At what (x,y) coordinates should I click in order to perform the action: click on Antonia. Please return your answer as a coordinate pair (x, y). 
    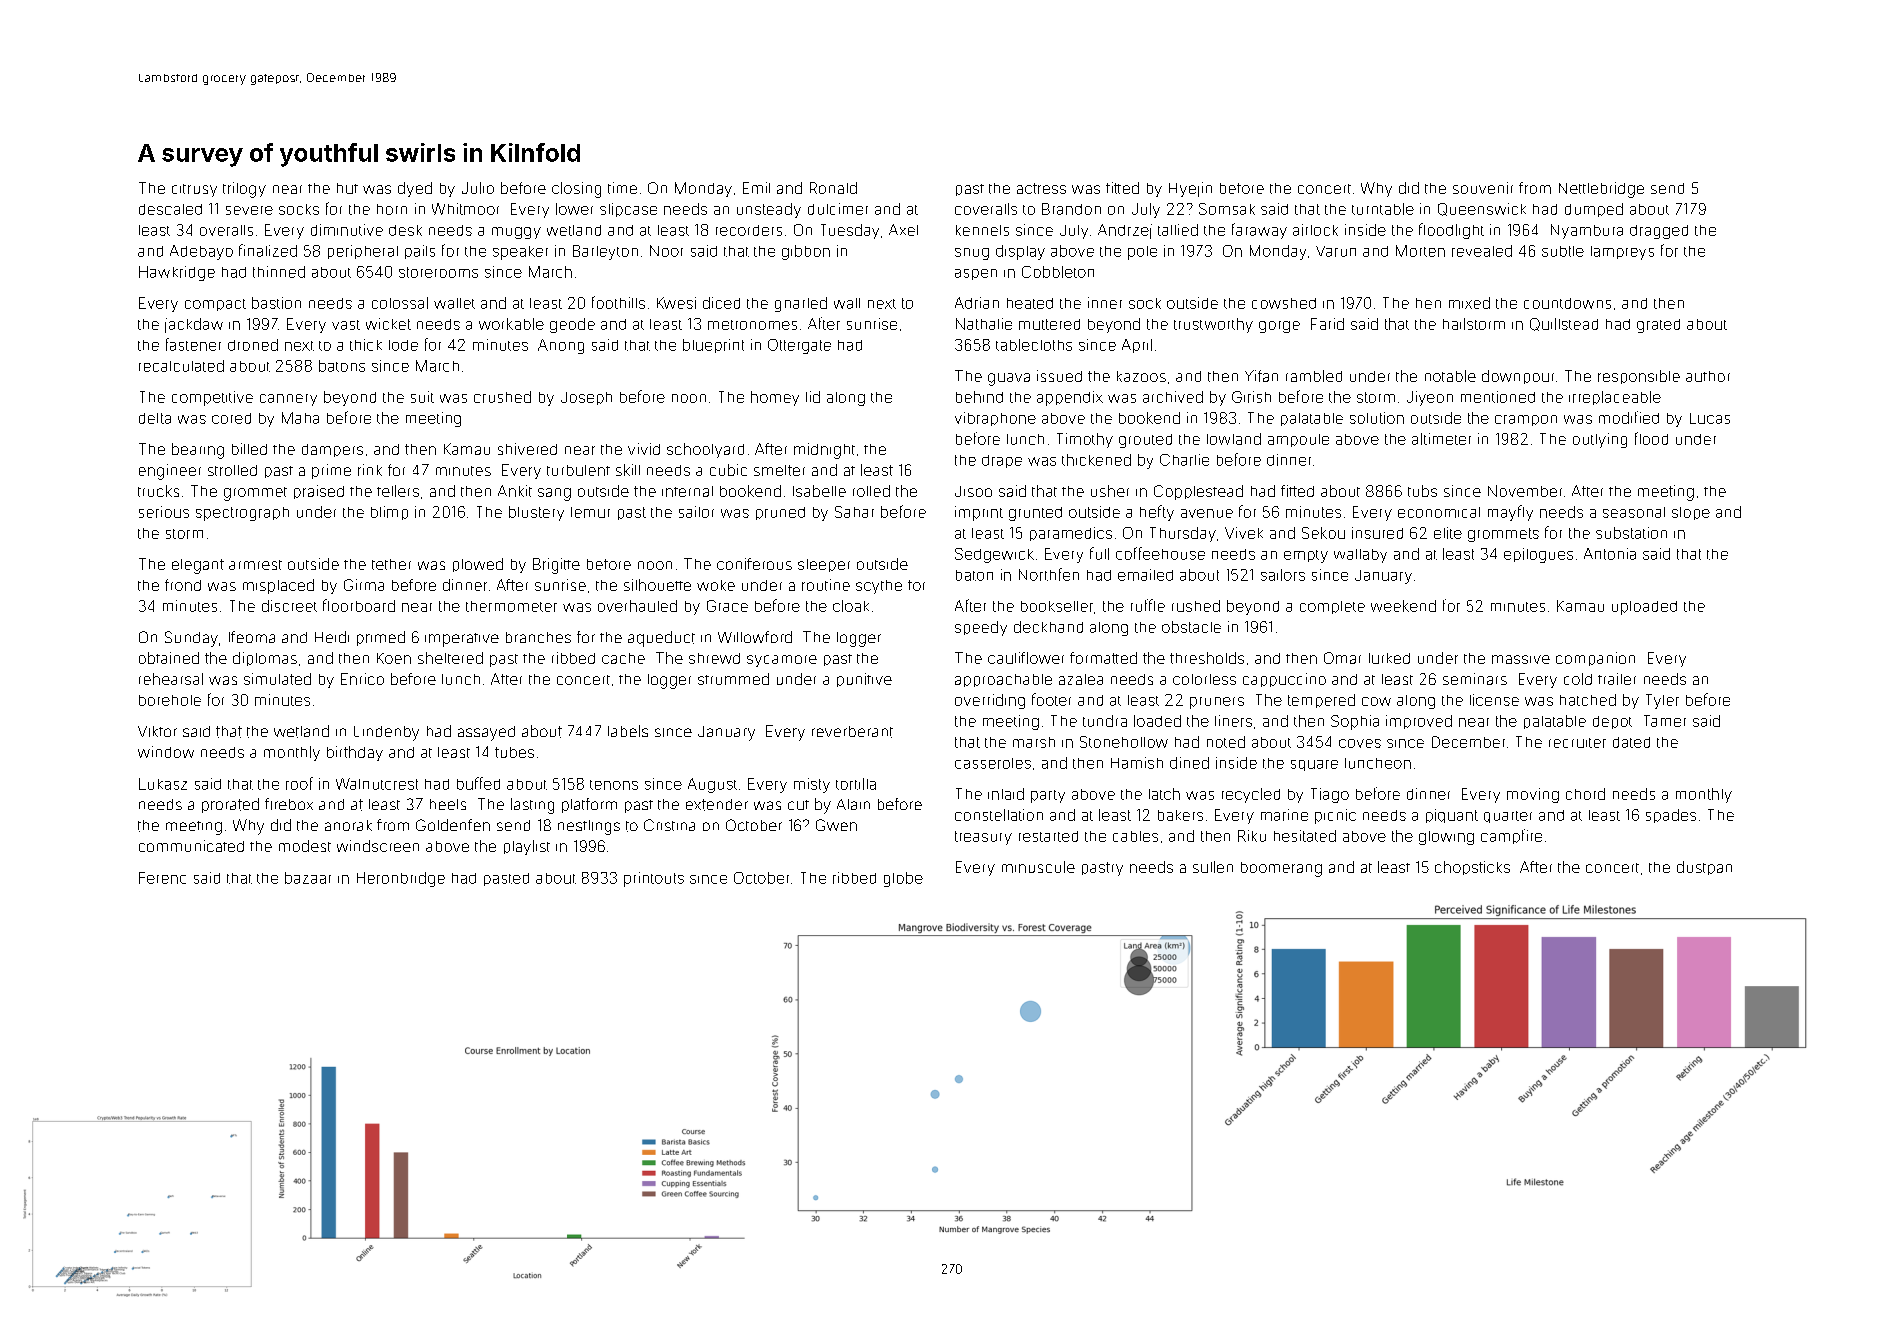
    Looking at the image, I should click on (1610, 554).
